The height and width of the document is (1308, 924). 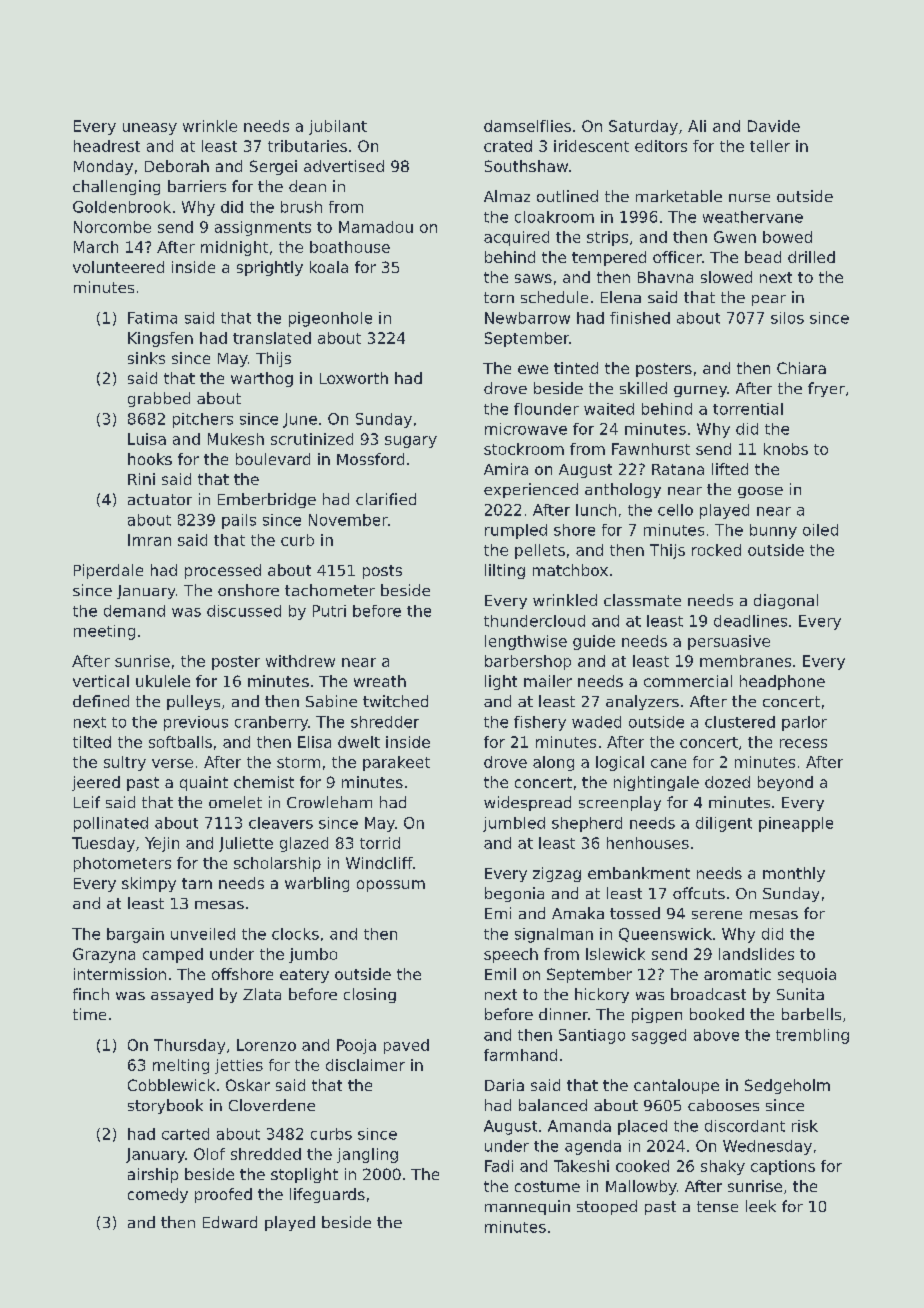 I want to click on withdrew, so click(x=300, y=661).
